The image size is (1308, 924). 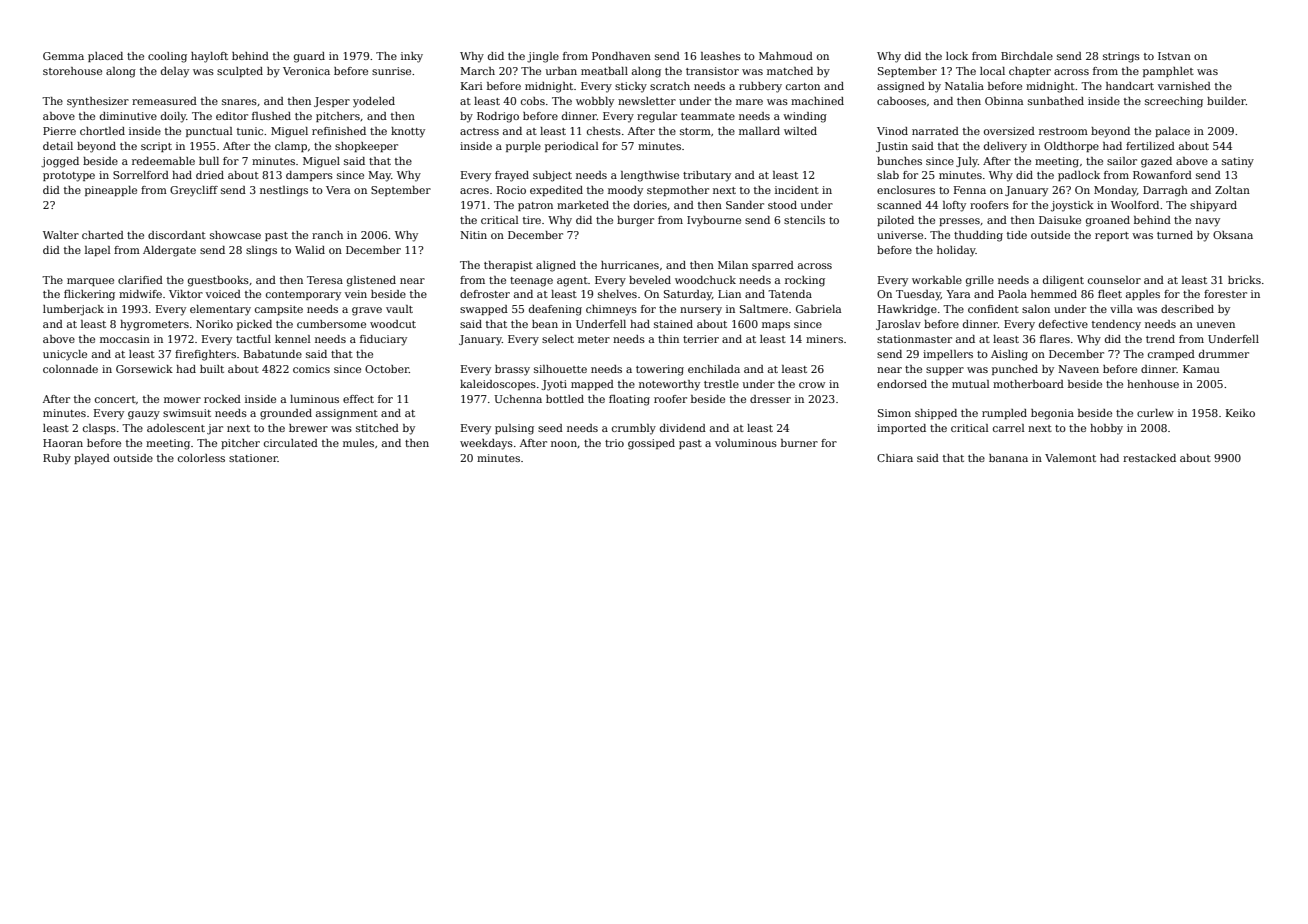 What do you see at coordinates (332, 102) in the document?
I see `Jesper` at bounding box center [332, 102].
